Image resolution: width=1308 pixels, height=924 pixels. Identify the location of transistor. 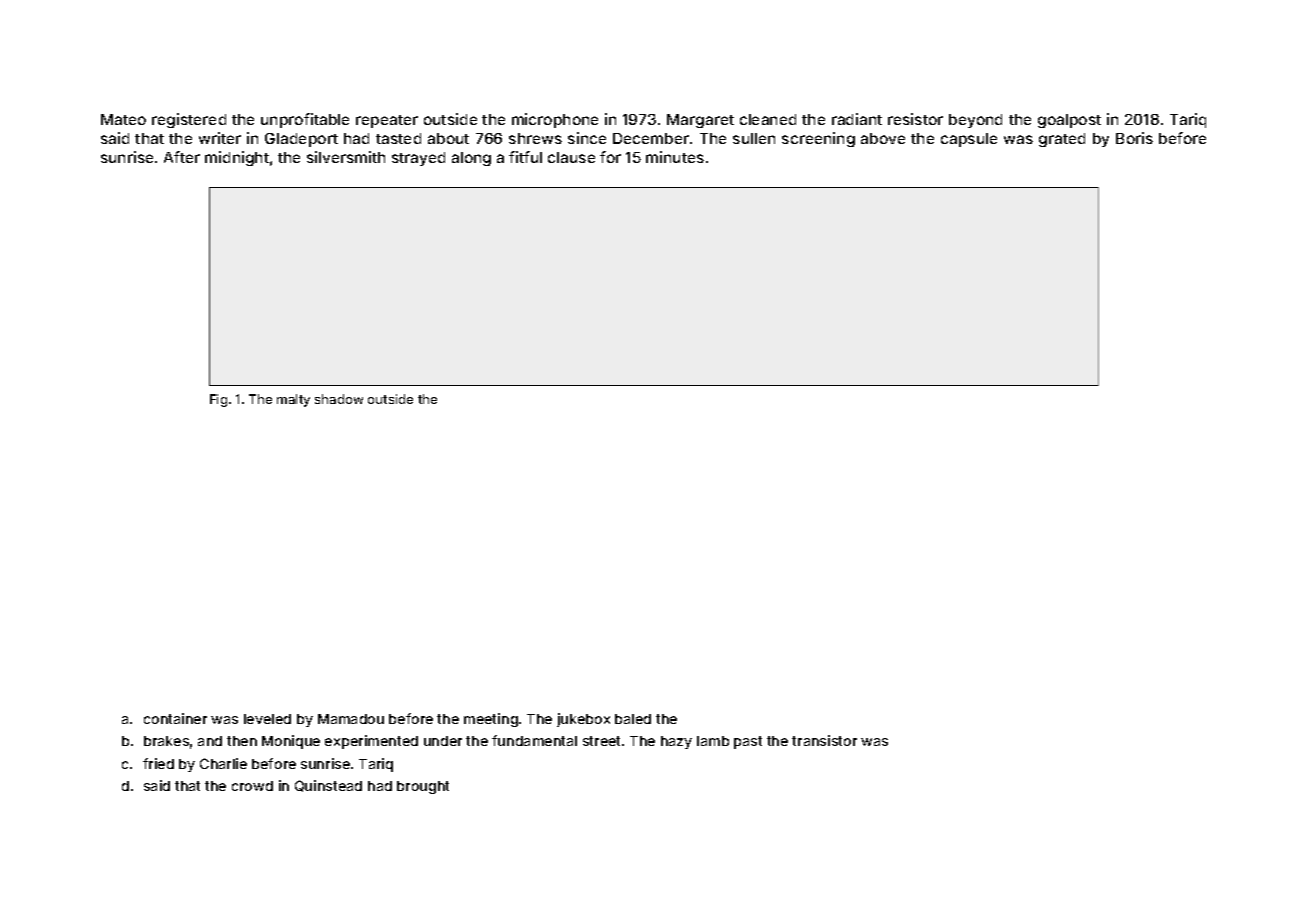
(824, 740).
